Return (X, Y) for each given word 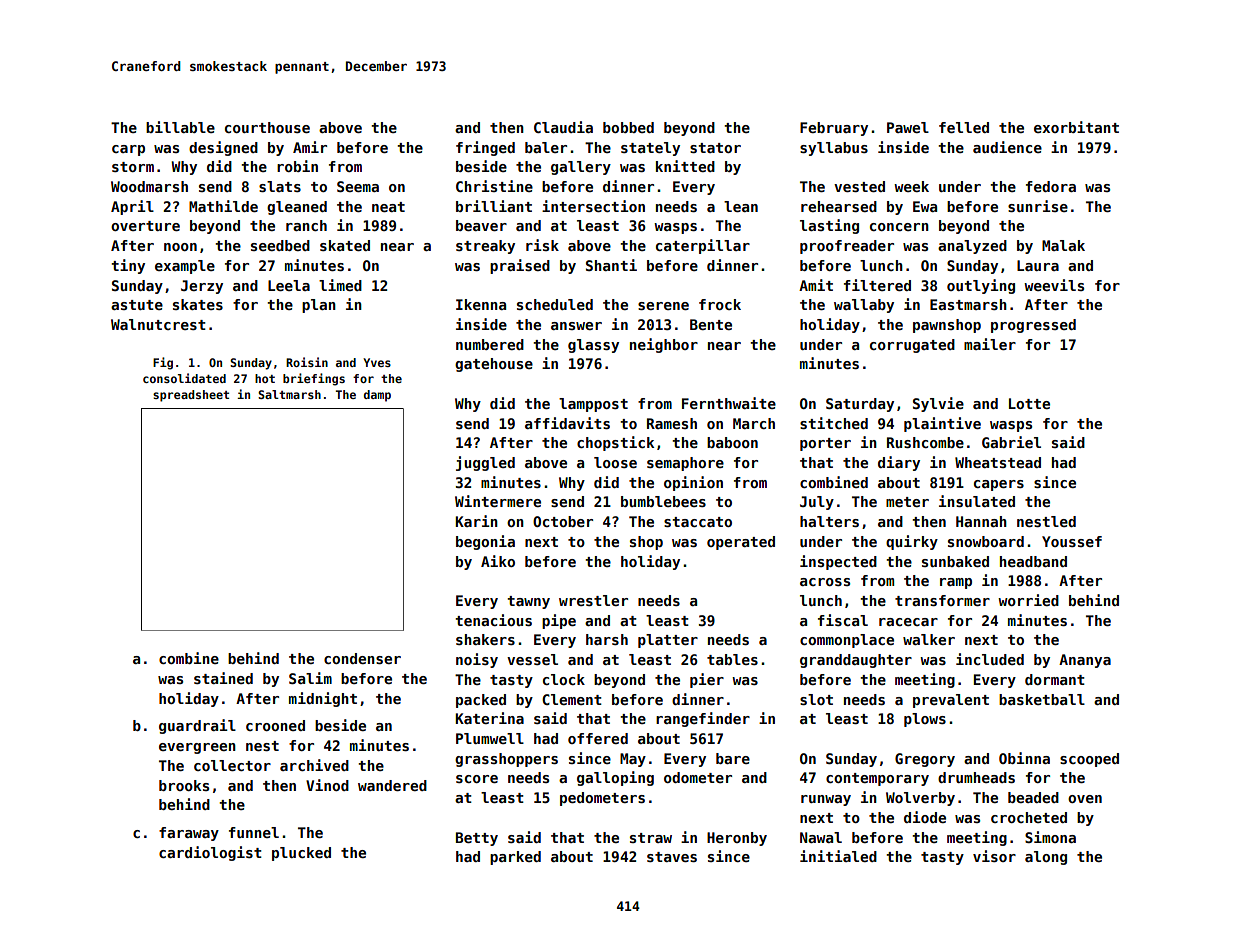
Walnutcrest (158, 324)
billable (180, 127)
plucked (301, 854)
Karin (476, 521)
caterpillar (703, 246)
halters (829, 521)
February (834, 129)
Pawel (908, 127)
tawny (528, 602)
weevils (1054, 285)
